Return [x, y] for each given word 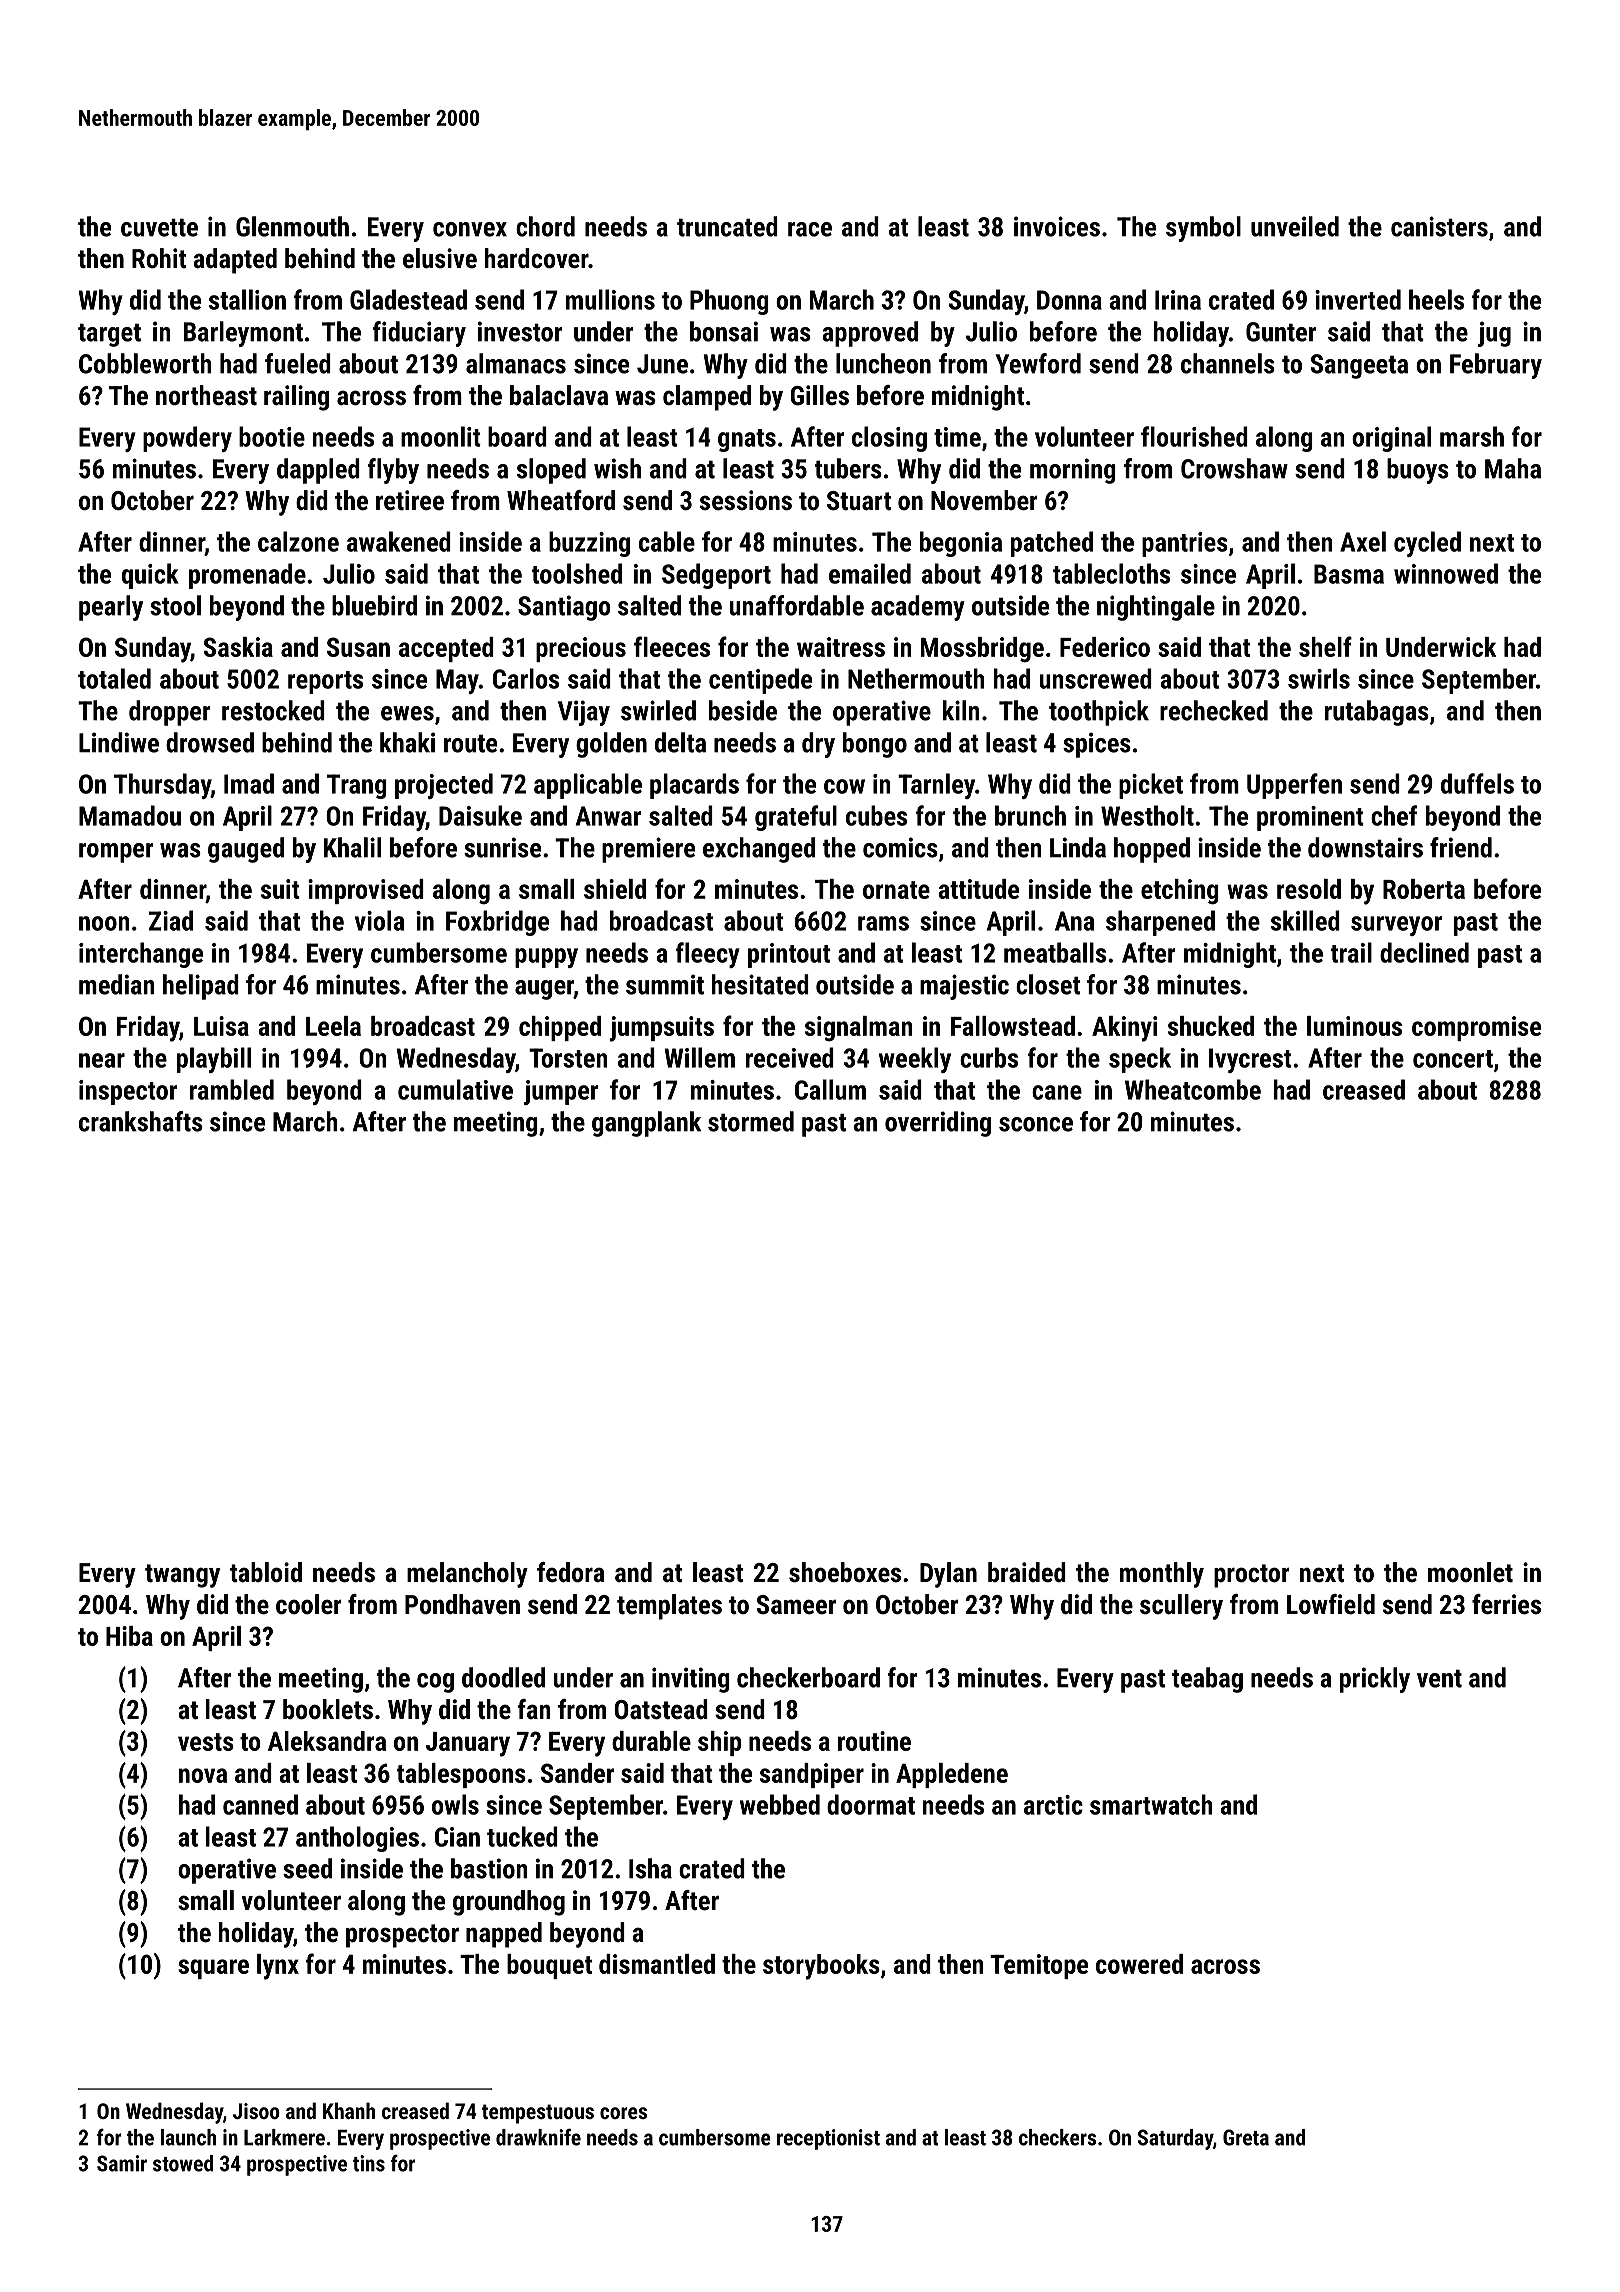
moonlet [1470, 1572]
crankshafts [141, 1121]
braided [1027, 1572]
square [213, 1969]
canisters [1439, 226]
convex [470, 229]
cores [623, 2113]
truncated [727, 226]
